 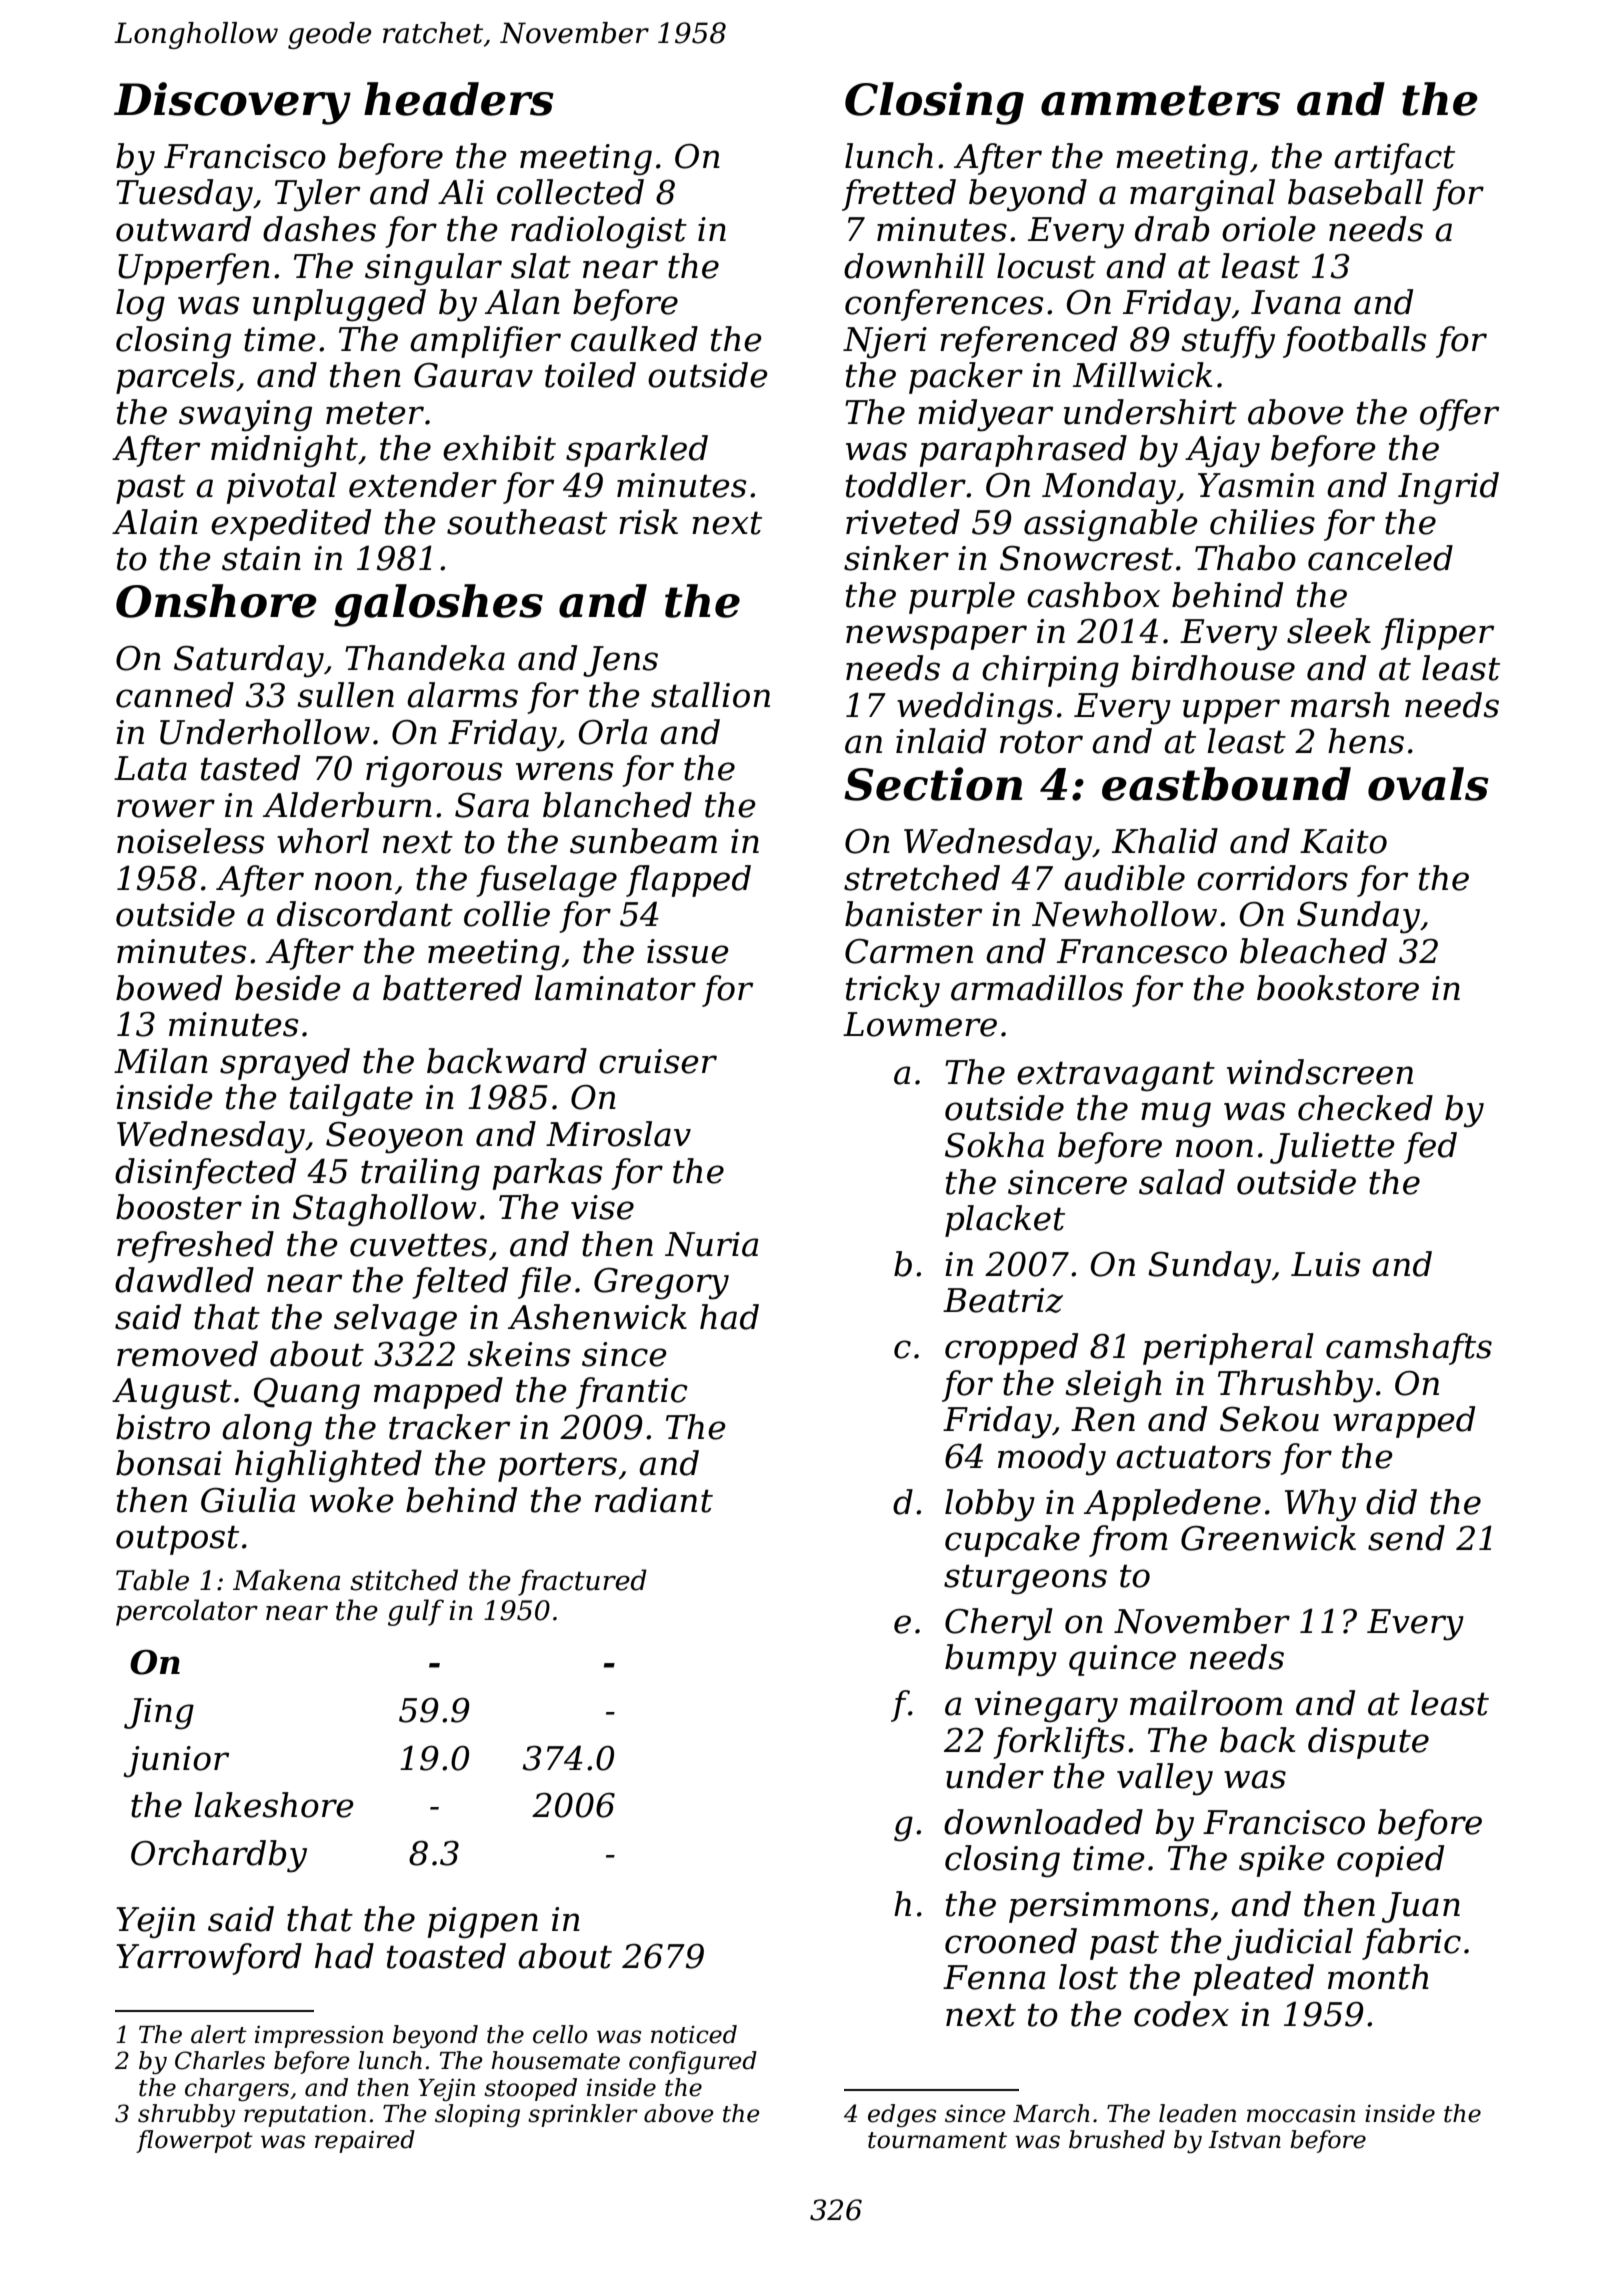 What do you see at coordinates (459, 99) in the screenshot?
I see `headers` at bounding box center [459, 99].
